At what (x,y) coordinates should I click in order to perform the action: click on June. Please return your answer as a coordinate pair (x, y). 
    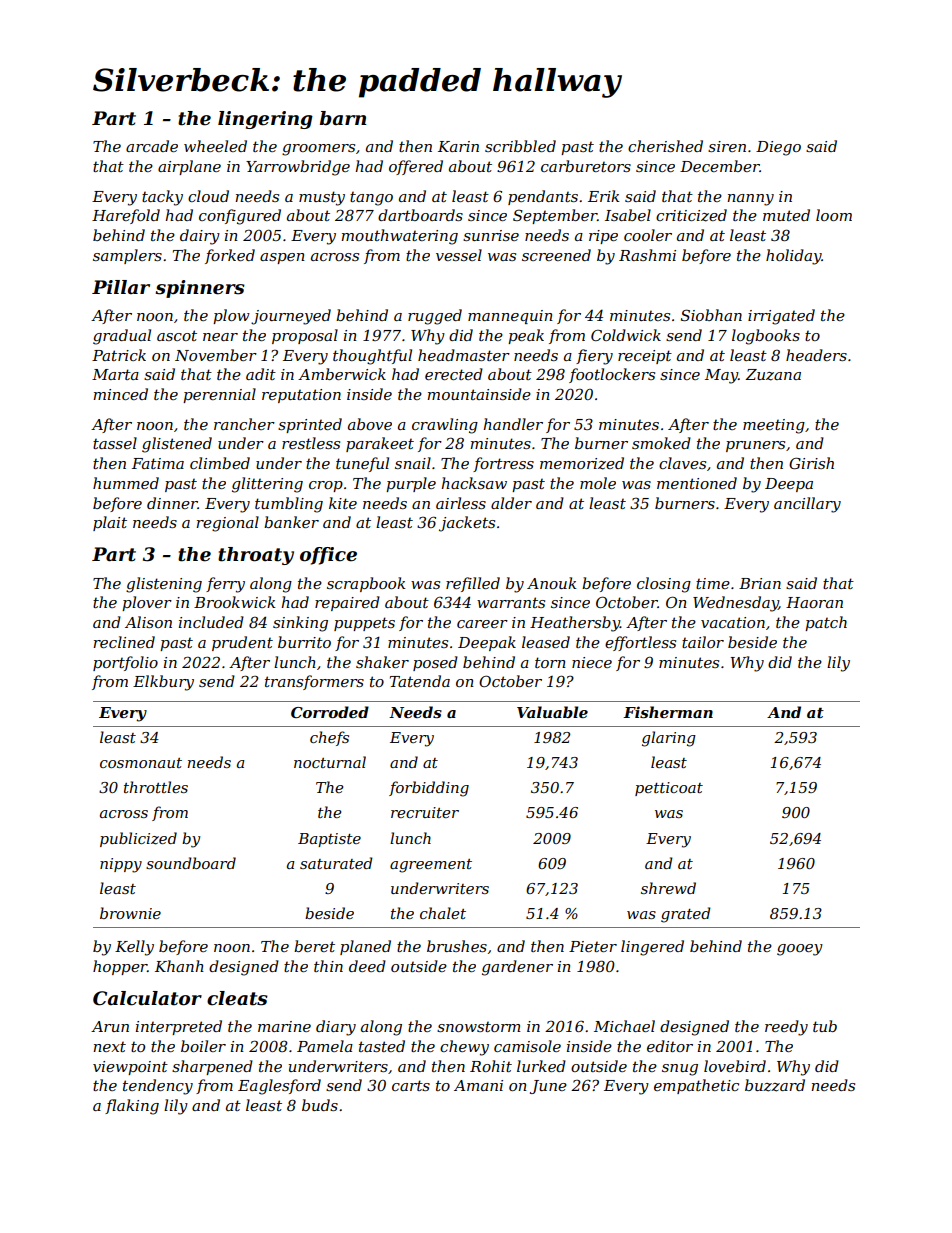
    Looking at the image, I should click on (548, 1087).
